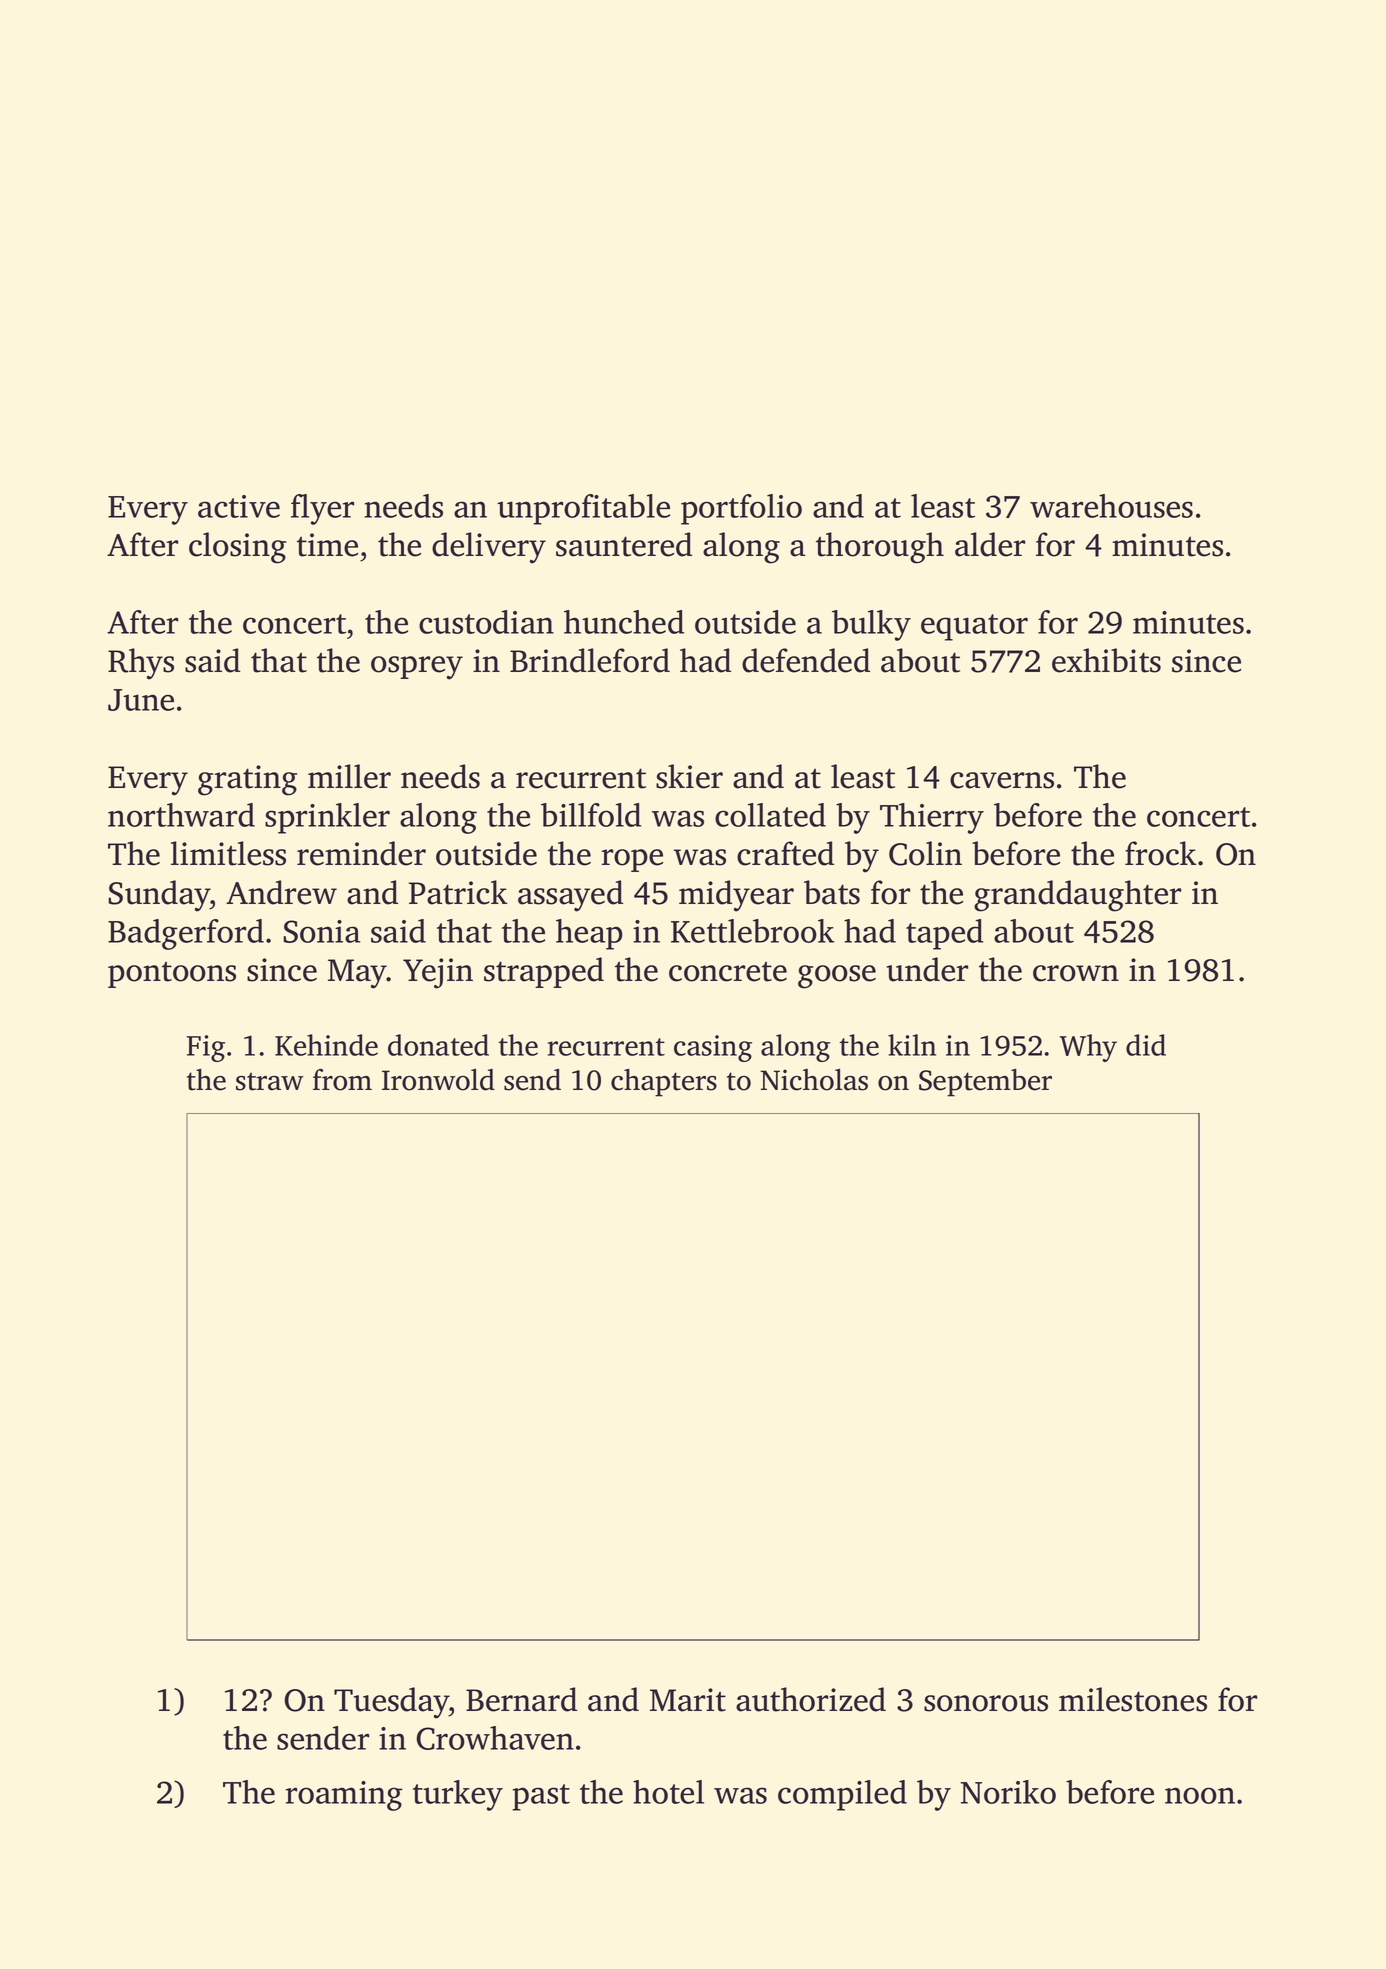 This page has height=1969, width=1386. Describe the element at coordinates (1200, 1795) in the page. I see `noon` at that location.
